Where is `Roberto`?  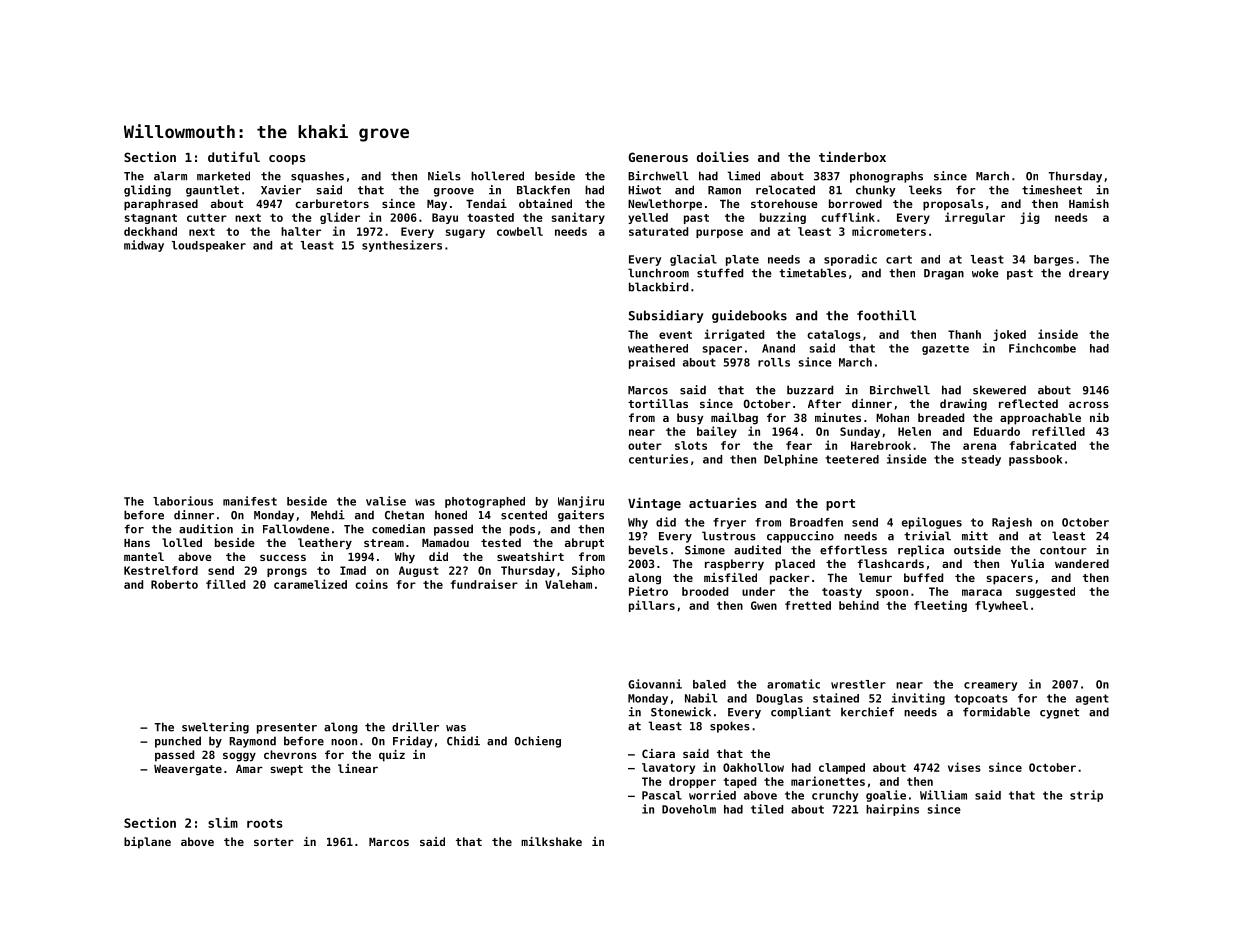
Roberto is located at coordinates (174, 584).
